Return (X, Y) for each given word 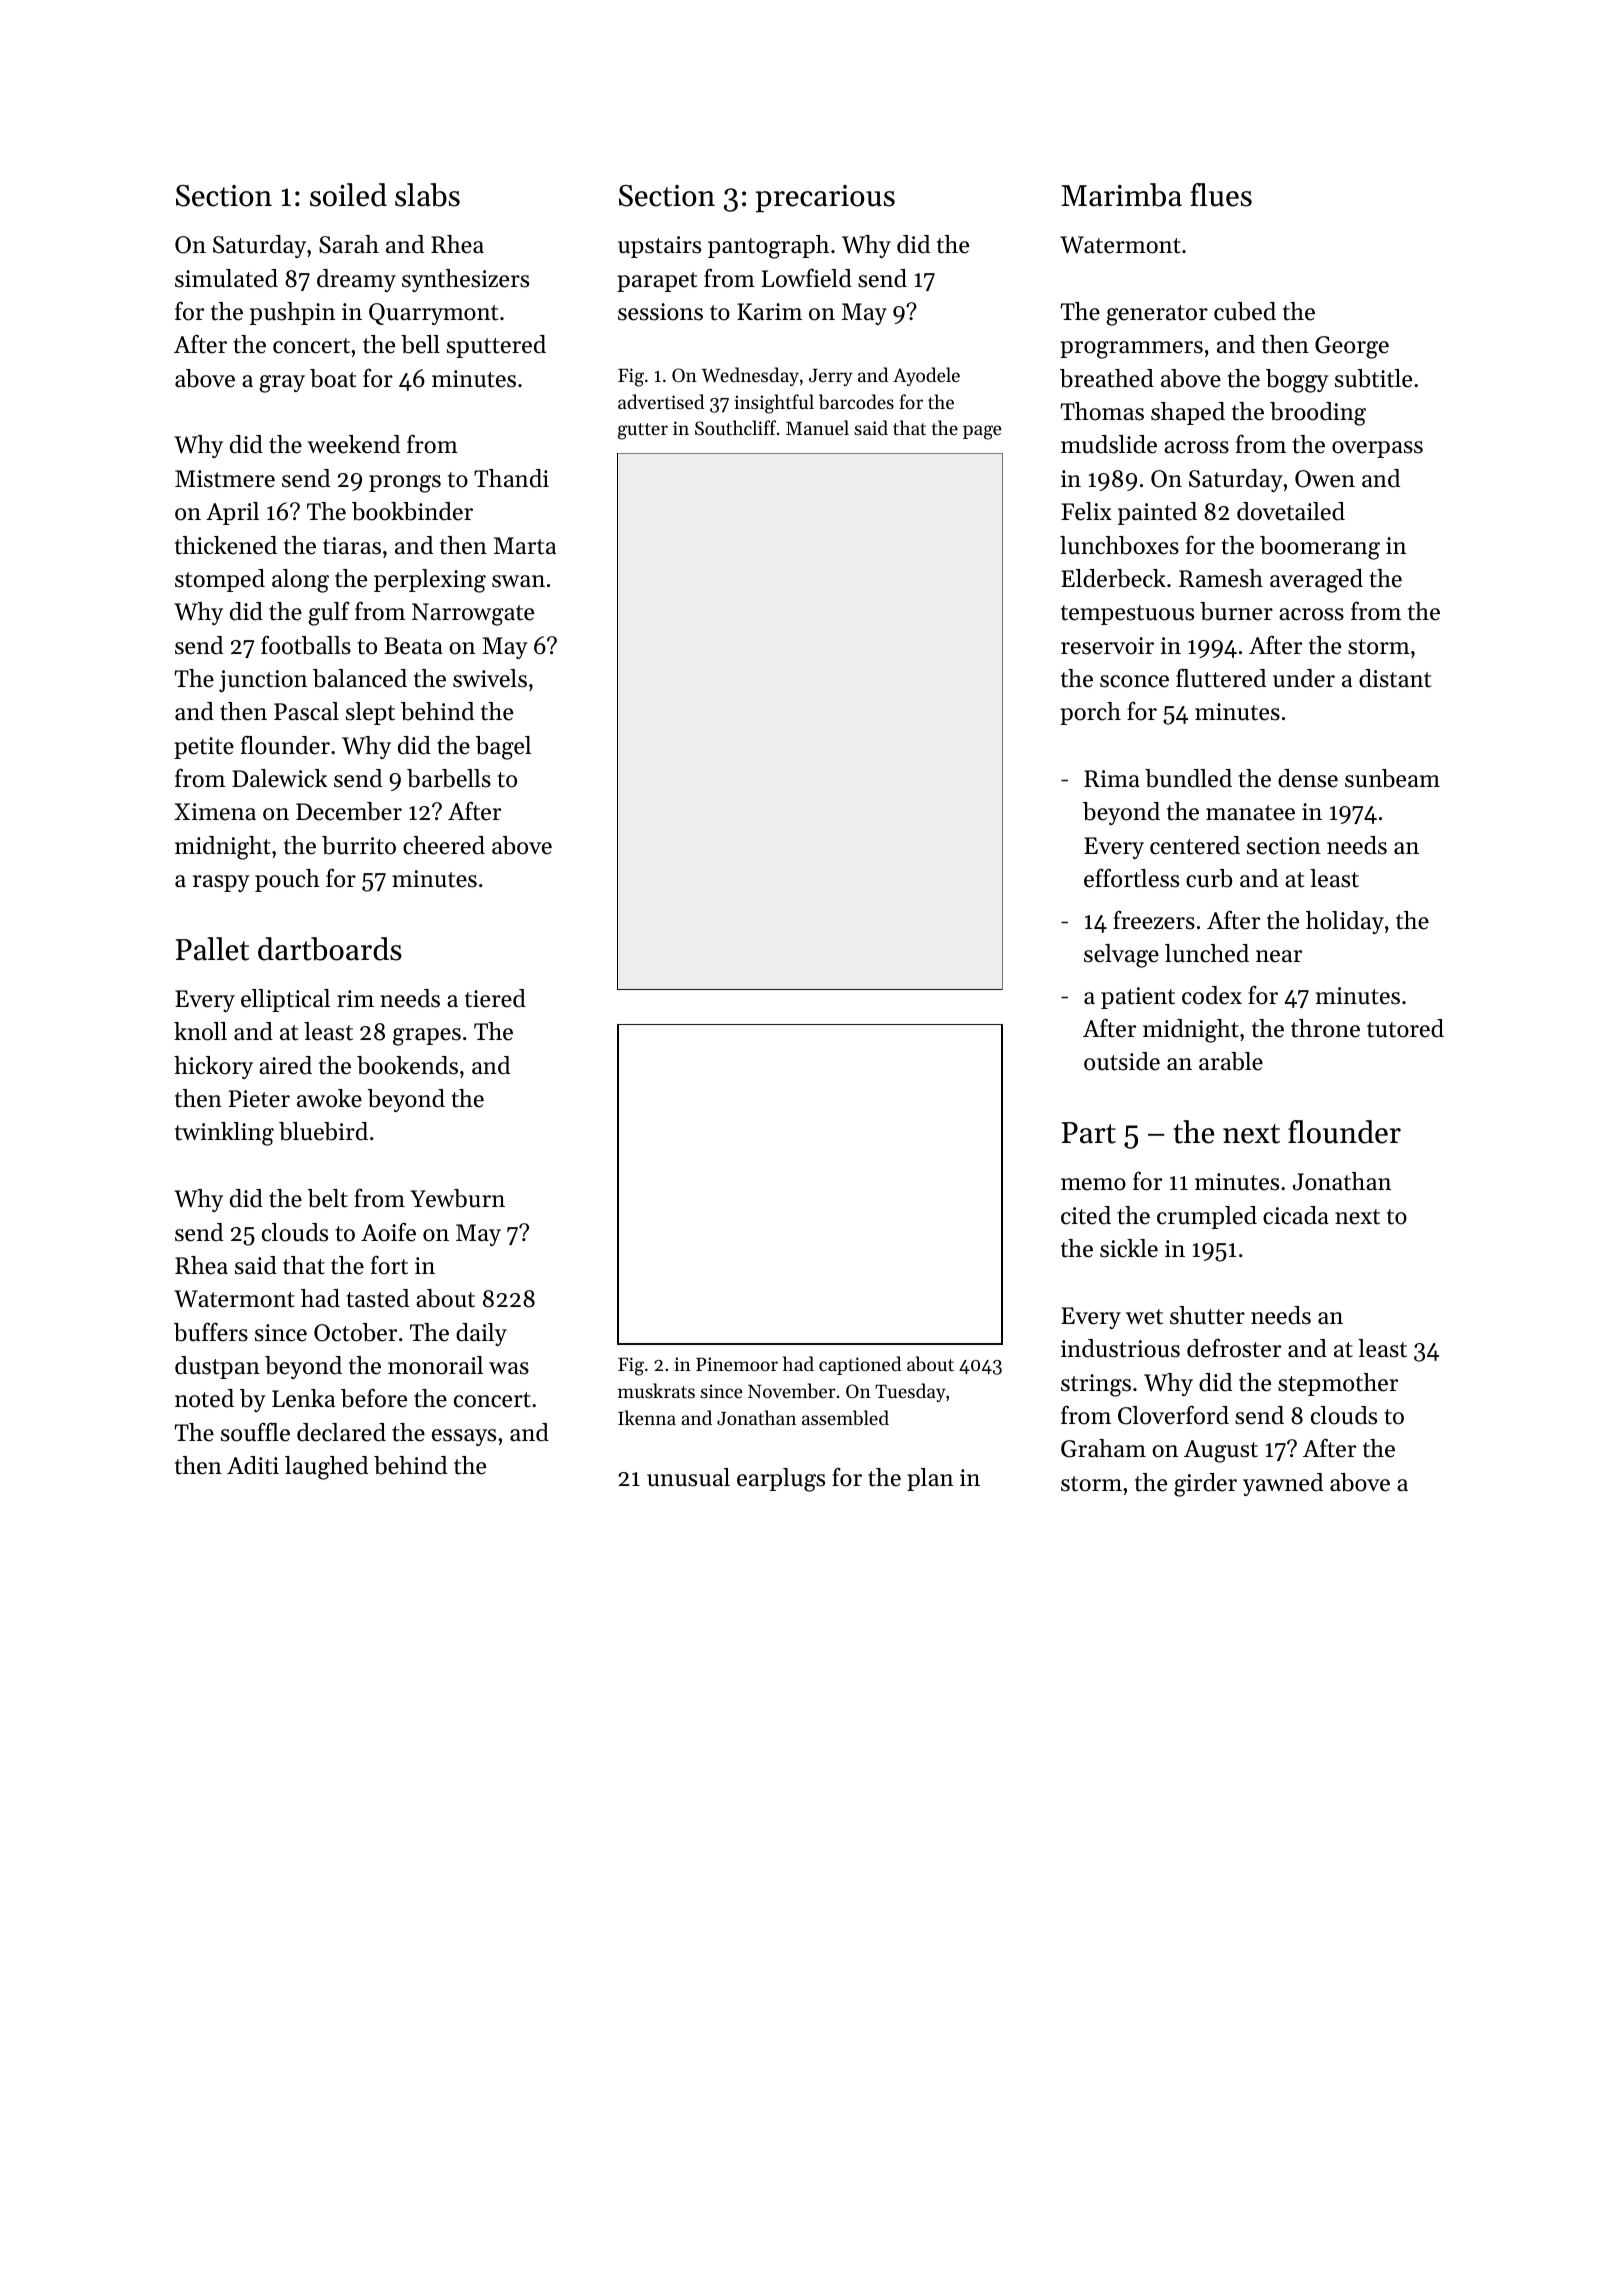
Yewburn (457, 1198)
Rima (1112, 778)
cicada (1296, 1215)
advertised (661, 401)
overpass (1377, 449)
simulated (226, 278)
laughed (326, 1468)
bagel (503, 748)
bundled (1188, 778)
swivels (490, 678)
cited (1086, 1215)
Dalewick (280, 778)
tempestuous (1127, 615)
